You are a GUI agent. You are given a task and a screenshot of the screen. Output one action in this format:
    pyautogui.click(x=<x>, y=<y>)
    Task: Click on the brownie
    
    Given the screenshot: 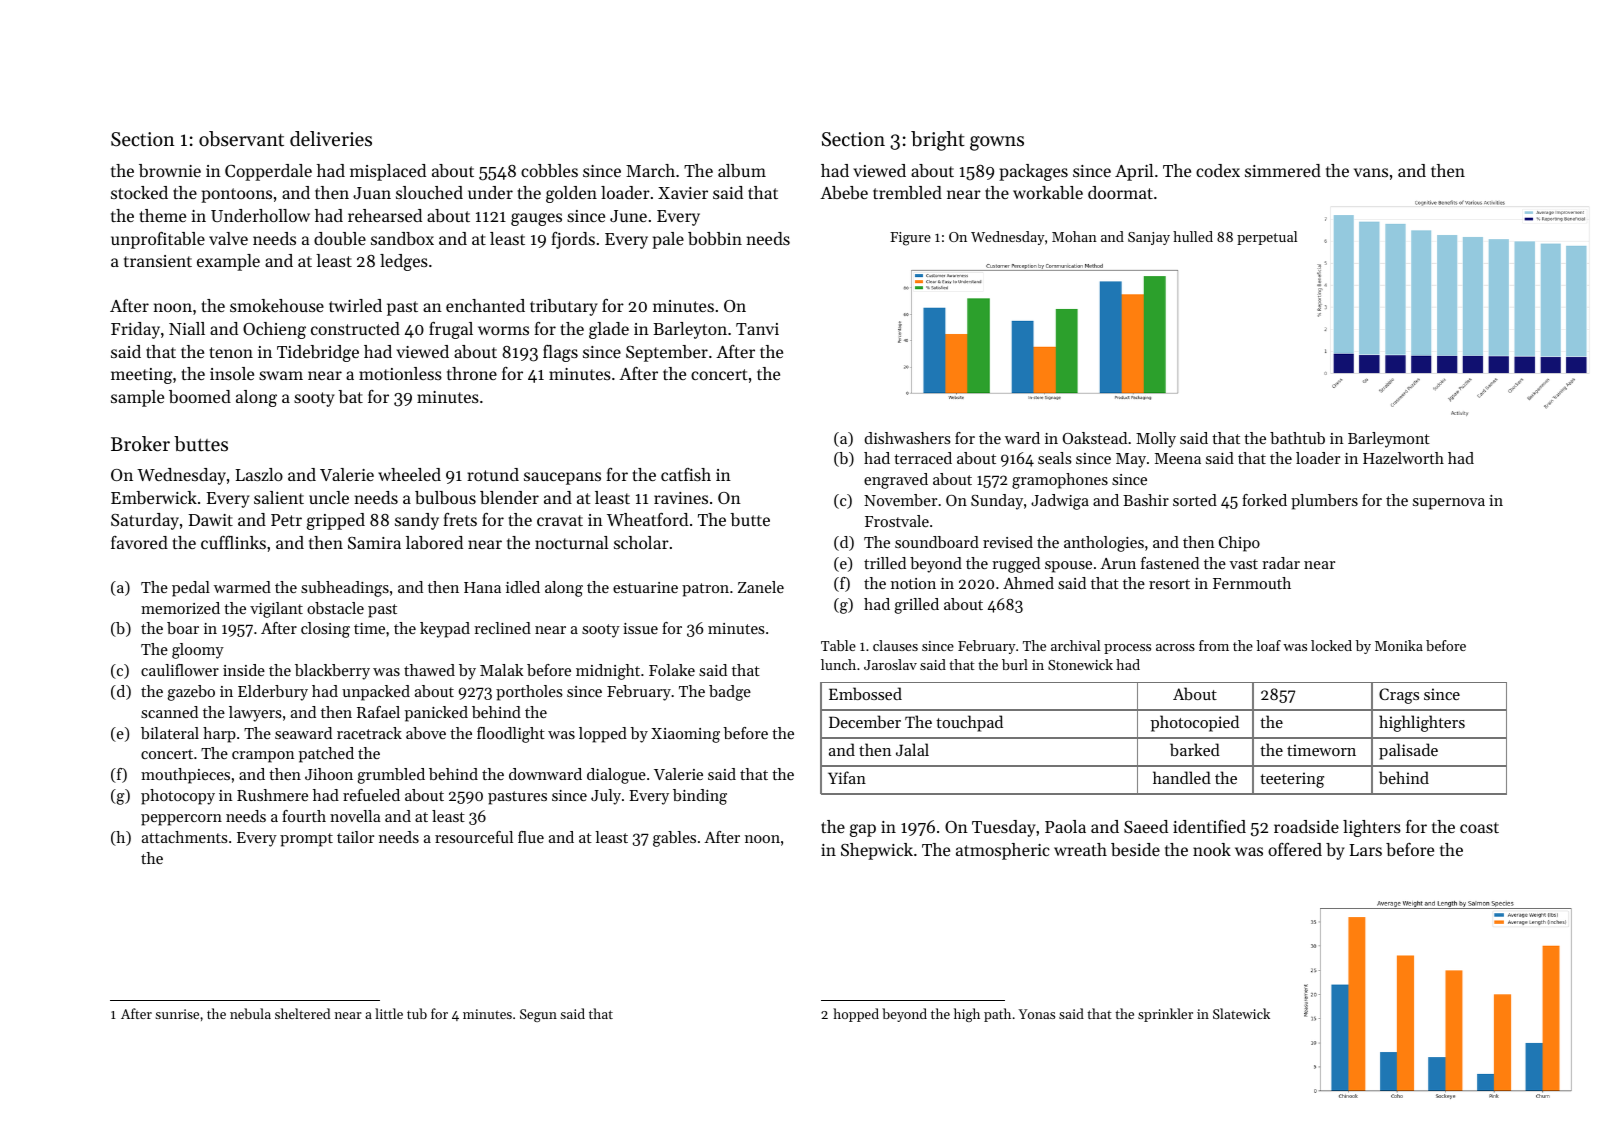 What is the action you would take?
    pyautogui.click(x=170, y=170)
